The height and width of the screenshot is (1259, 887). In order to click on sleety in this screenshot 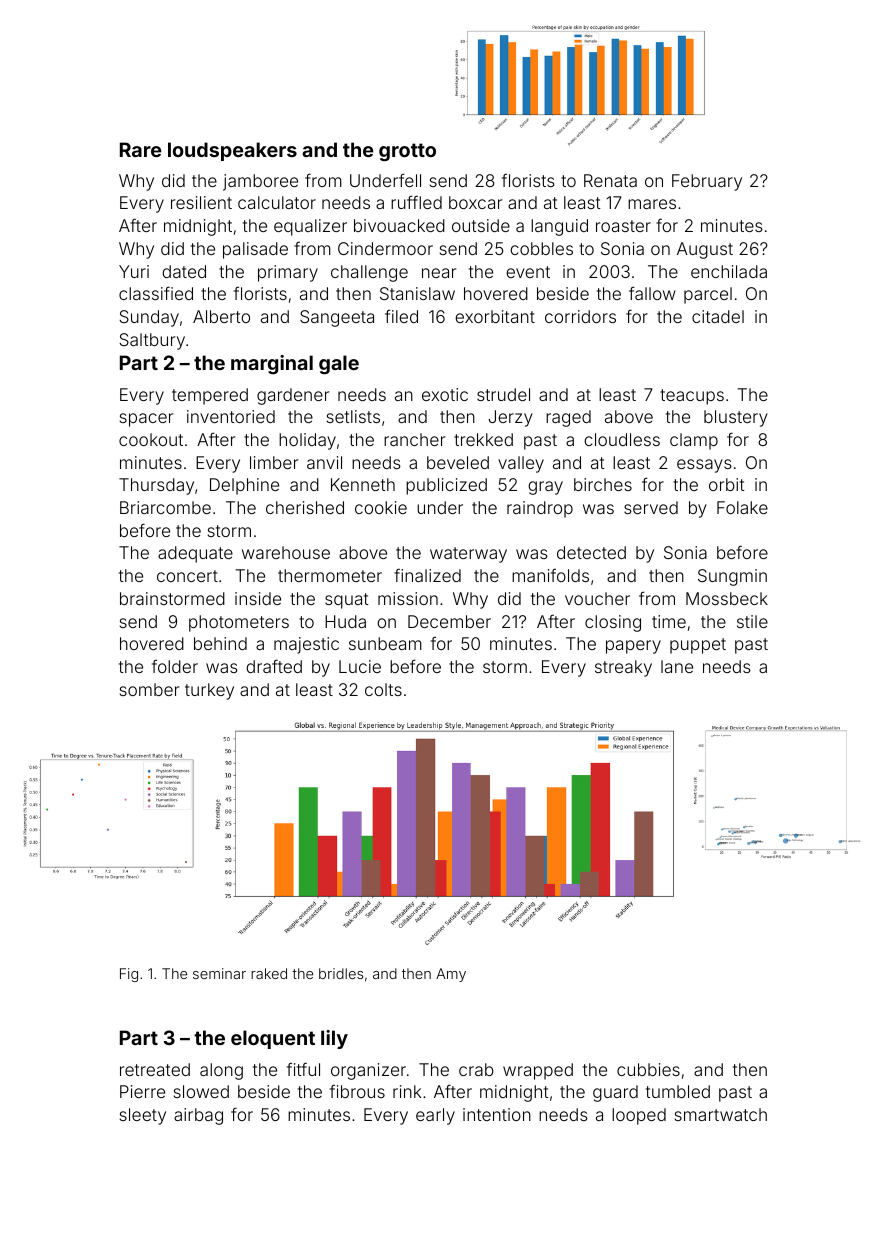, I will do `click(143, 1116)`.
